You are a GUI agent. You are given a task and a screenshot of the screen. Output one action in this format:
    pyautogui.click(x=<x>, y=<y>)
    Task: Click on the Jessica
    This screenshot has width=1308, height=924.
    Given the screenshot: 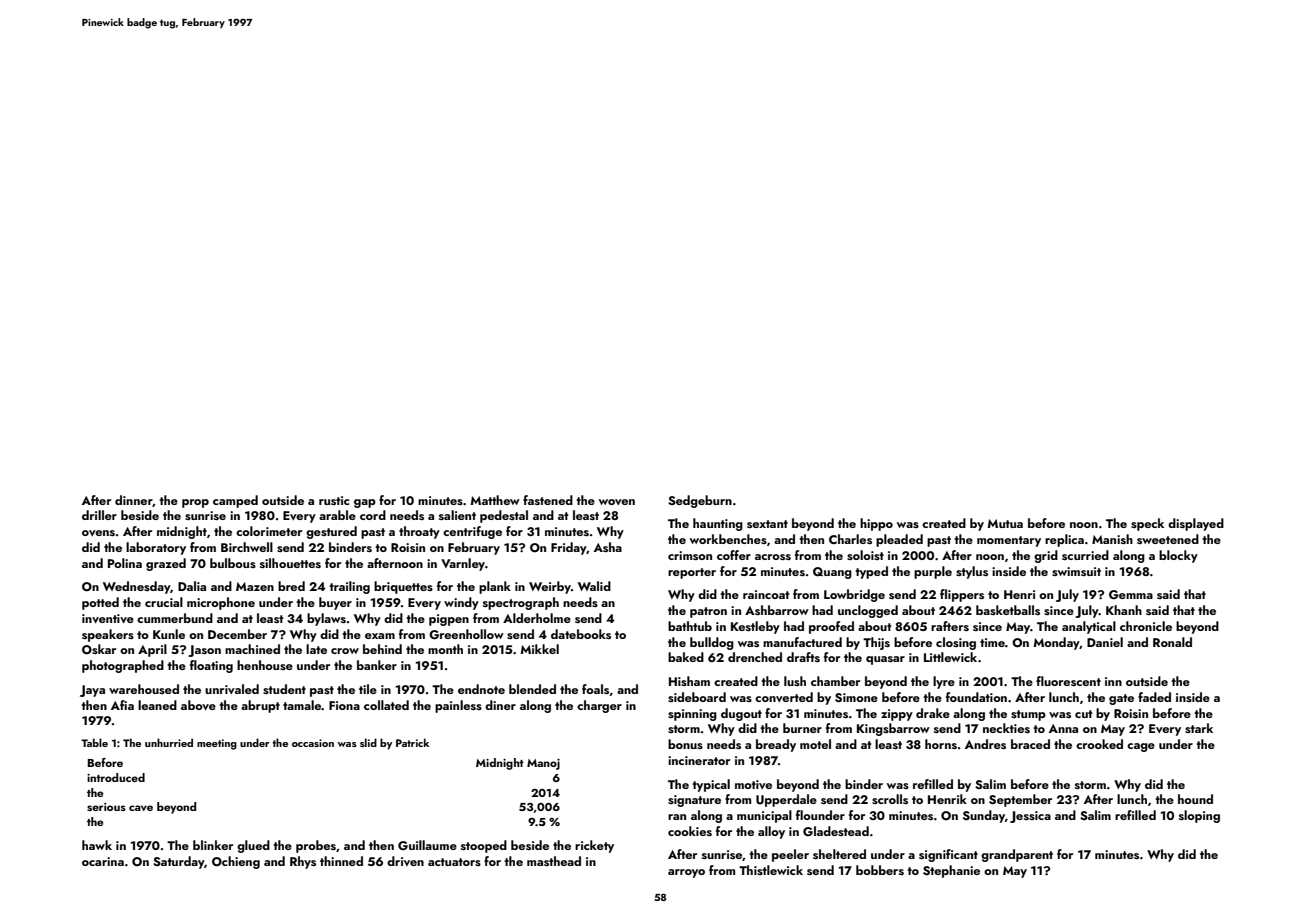 What is the action you would take?
    pyautogui.click(x=1030, y=817)
